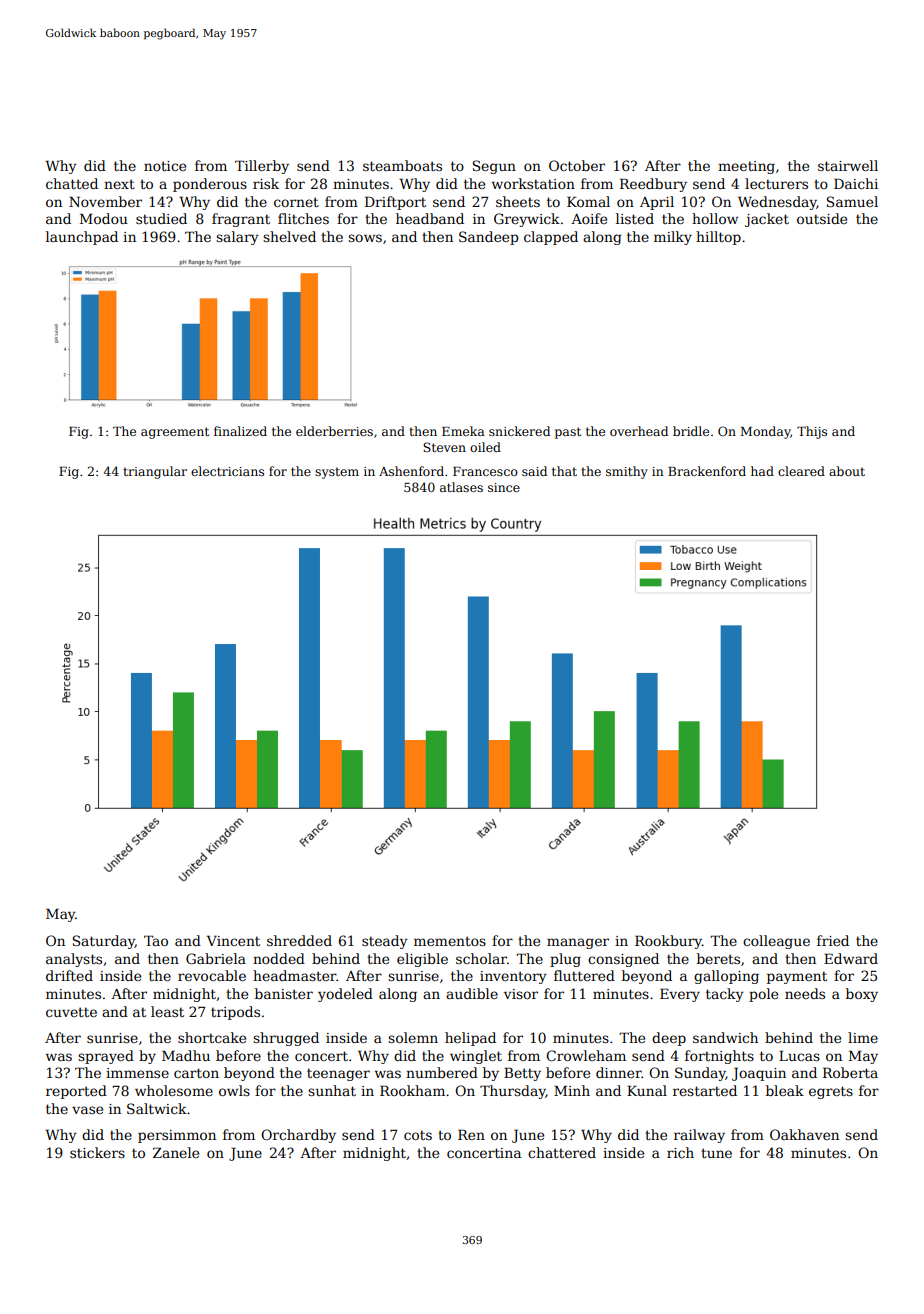  What do you see at coordinates (812, 432) in the screenshot?
I see `Thijs` at bounding box center [812, 432].
